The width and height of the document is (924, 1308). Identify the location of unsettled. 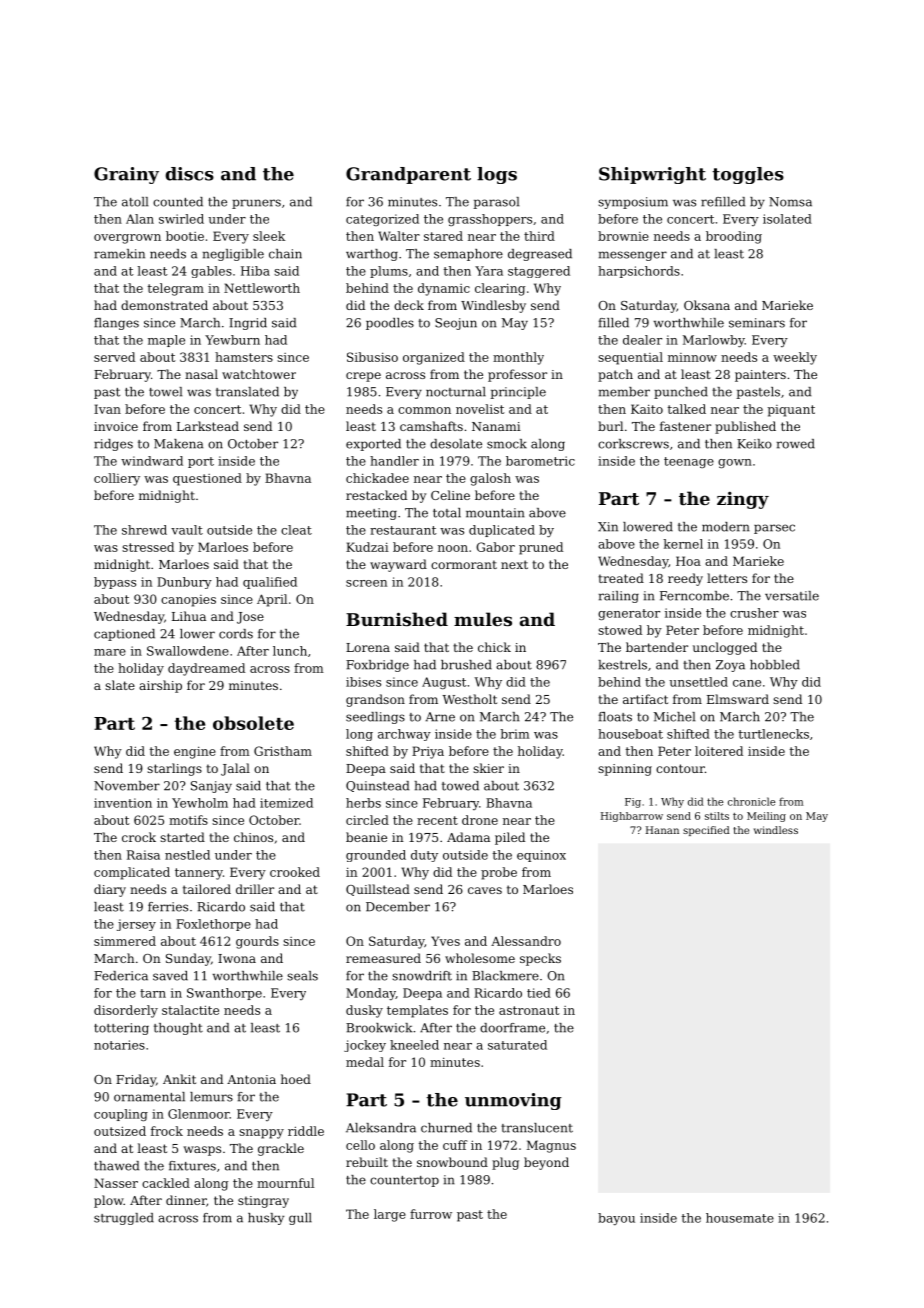
(698, 682).
